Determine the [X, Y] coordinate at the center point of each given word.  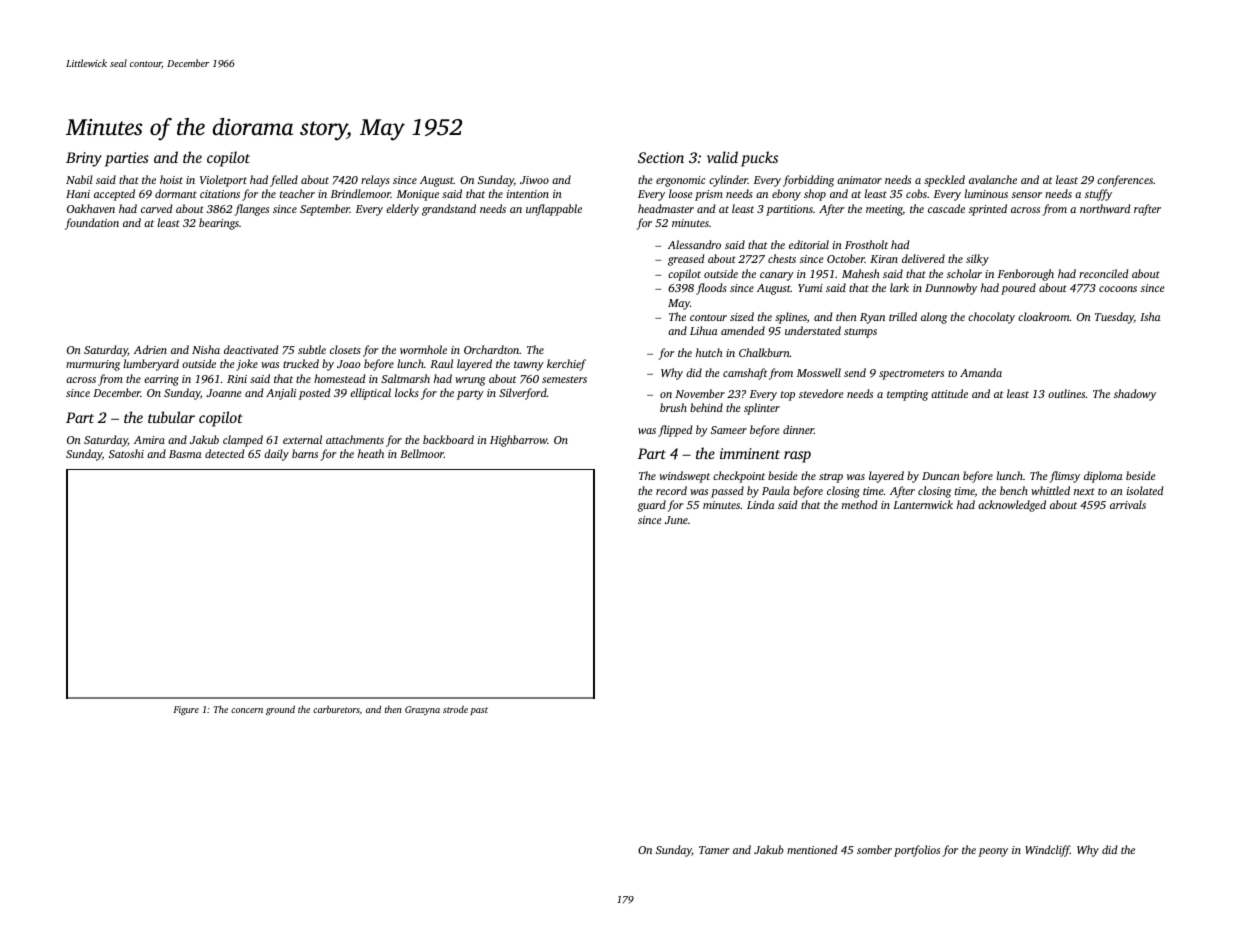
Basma [185, 454]
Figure [186, 710]
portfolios [917, 851]
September [325, 210]
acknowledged [1012, 506]
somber [874, 849]
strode [455, 709]
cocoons [1118, 289]
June [676, 520]
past [479, 711]
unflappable [554, 210]
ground [280, 710]
